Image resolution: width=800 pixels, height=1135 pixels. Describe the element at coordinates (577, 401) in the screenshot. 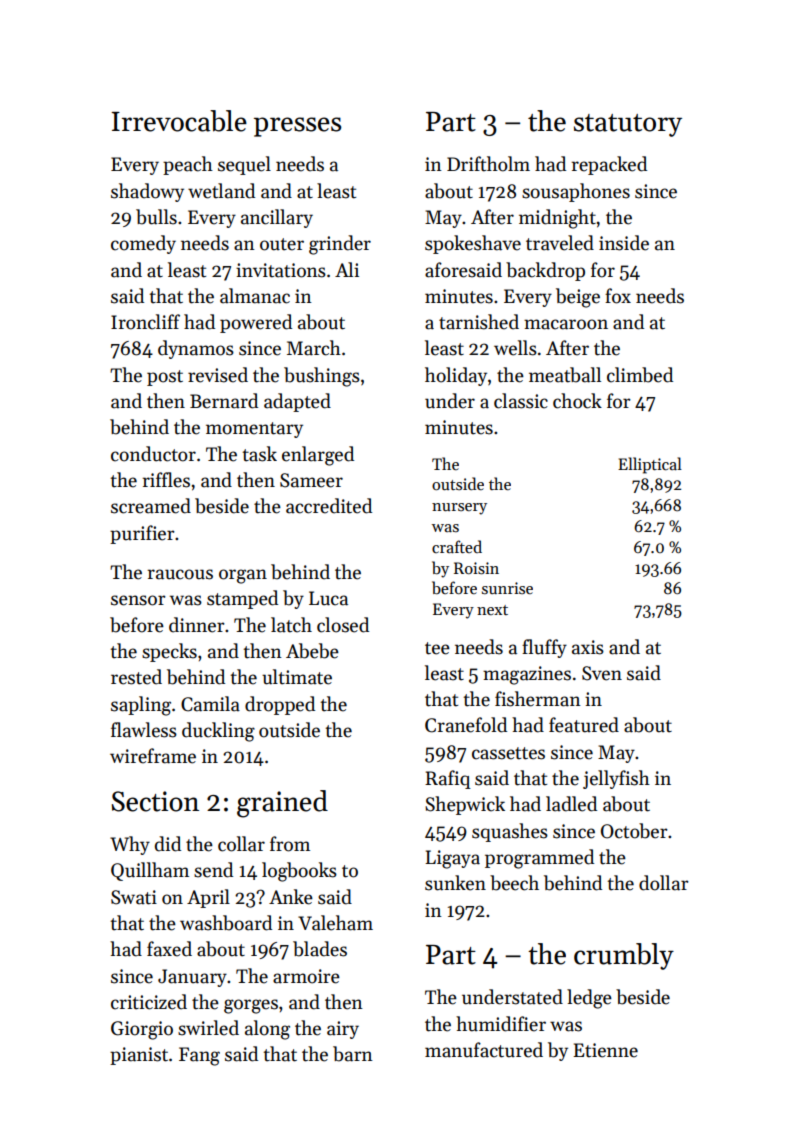

I see `chock` at that location.
